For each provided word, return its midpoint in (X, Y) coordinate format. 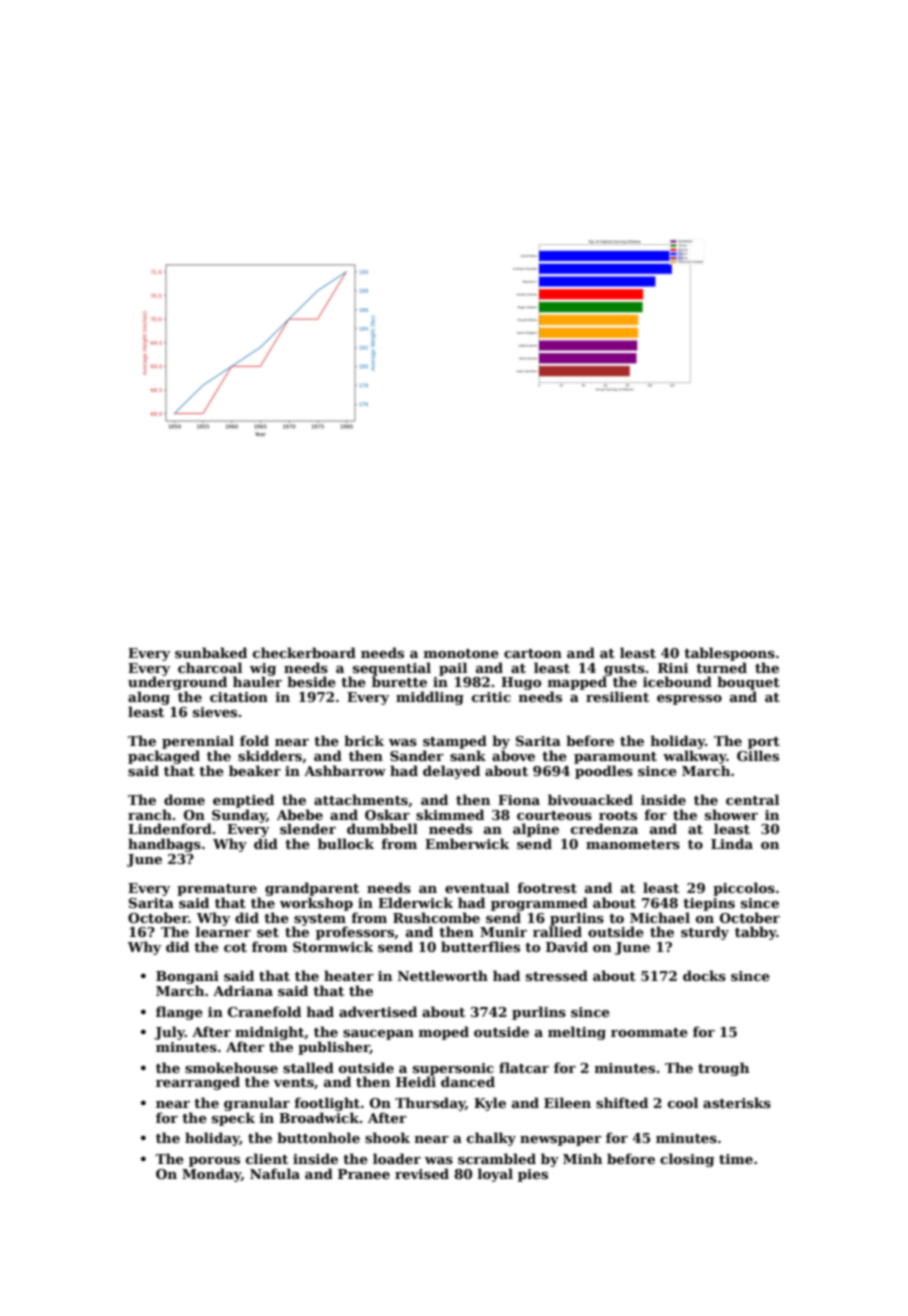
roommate (649, 1032)
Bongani (187, 977)
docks (704, 975)
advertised (378, 1011)
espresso (689, 700)
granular (257, 1104)
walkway (695, 757)
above (513, 755)
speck (233, 1119)
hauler (257, 681)
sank (468, 755)
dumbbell (382, 828)
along (149, 698)
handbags (164, 845)
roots (618, 815)
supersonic (453, 1069)
